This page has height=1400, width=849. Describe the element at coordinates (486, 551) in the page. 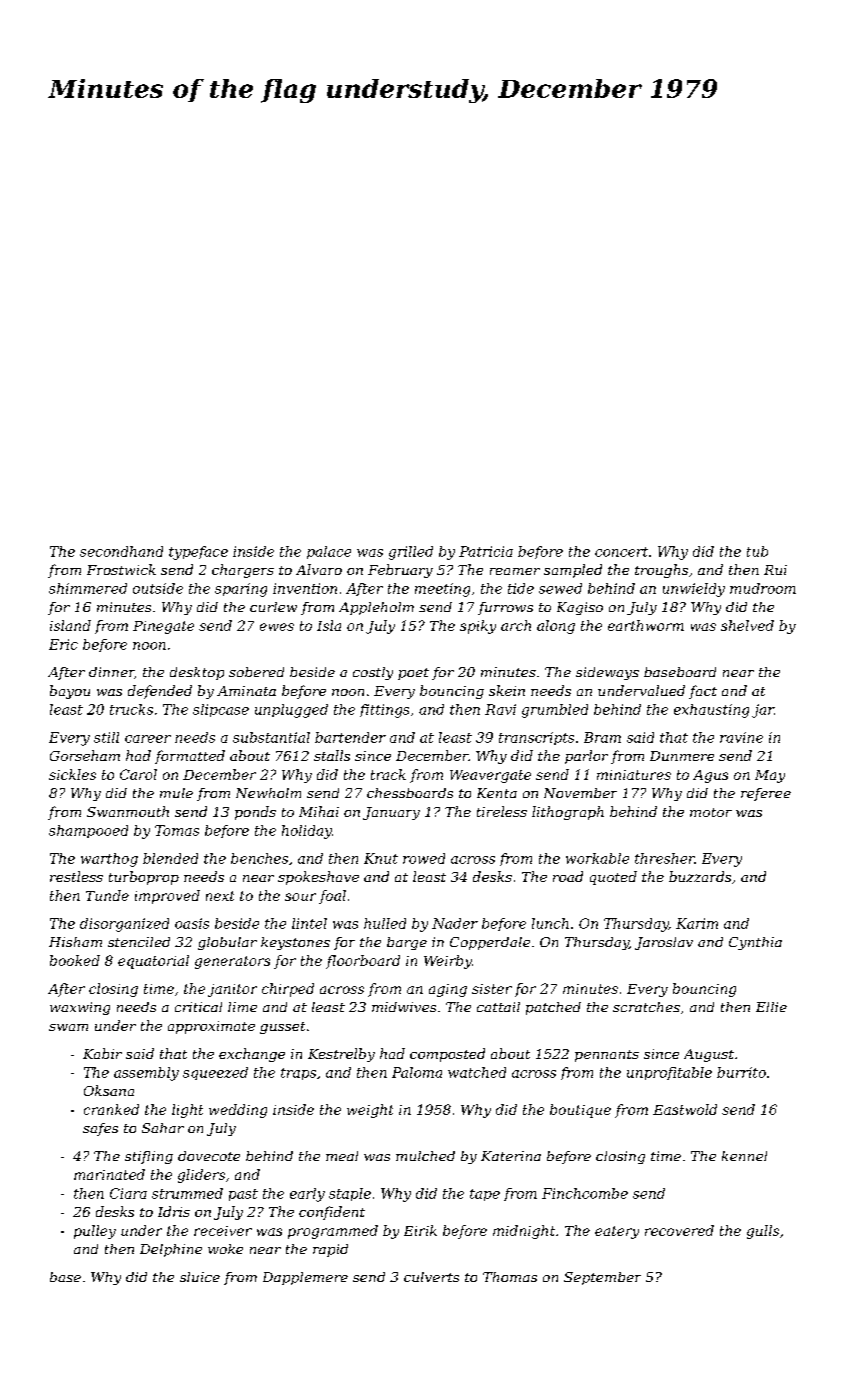

I see `Patricia` at that location.
